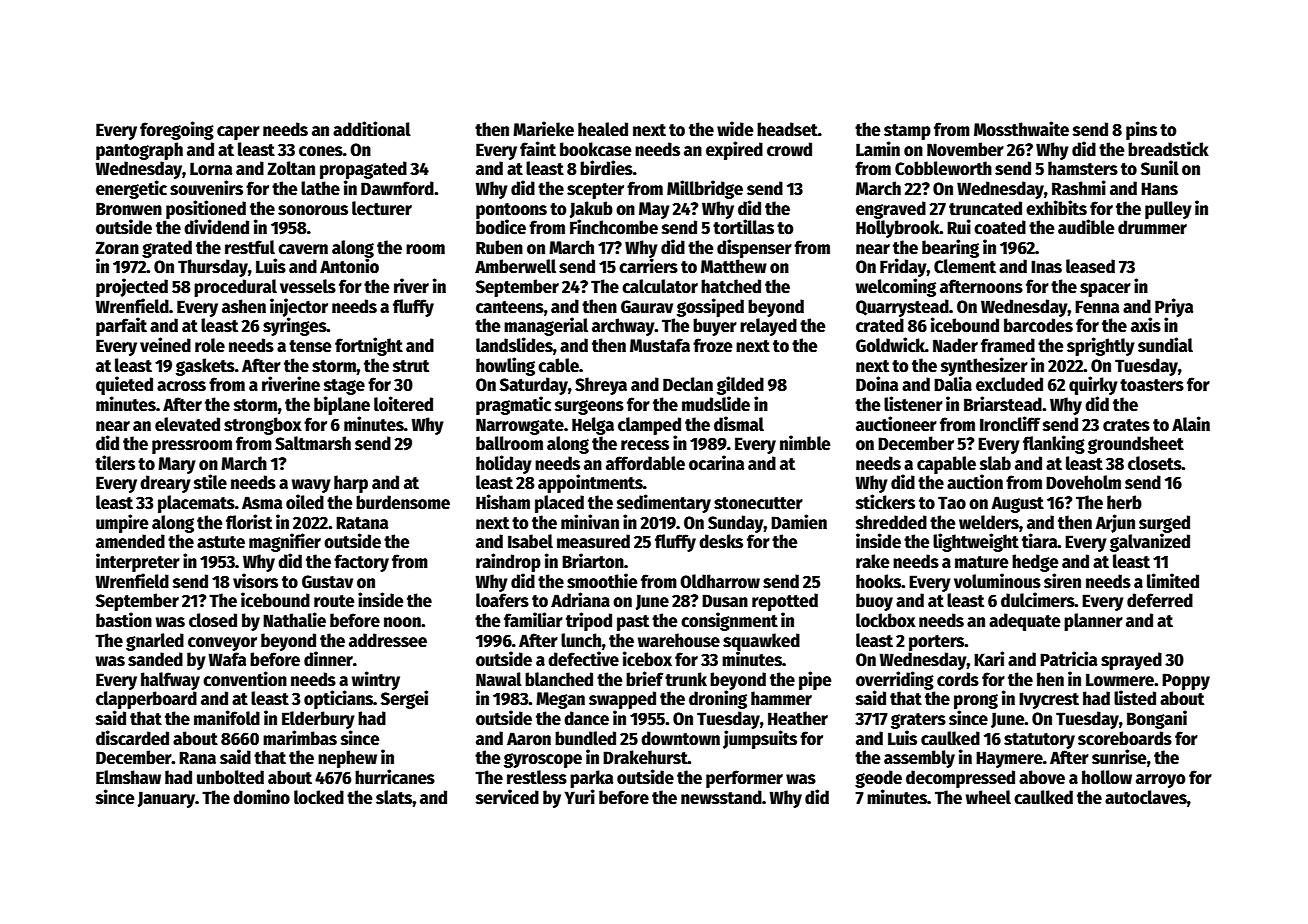  I want to click on syringes, so click(295, 326).
